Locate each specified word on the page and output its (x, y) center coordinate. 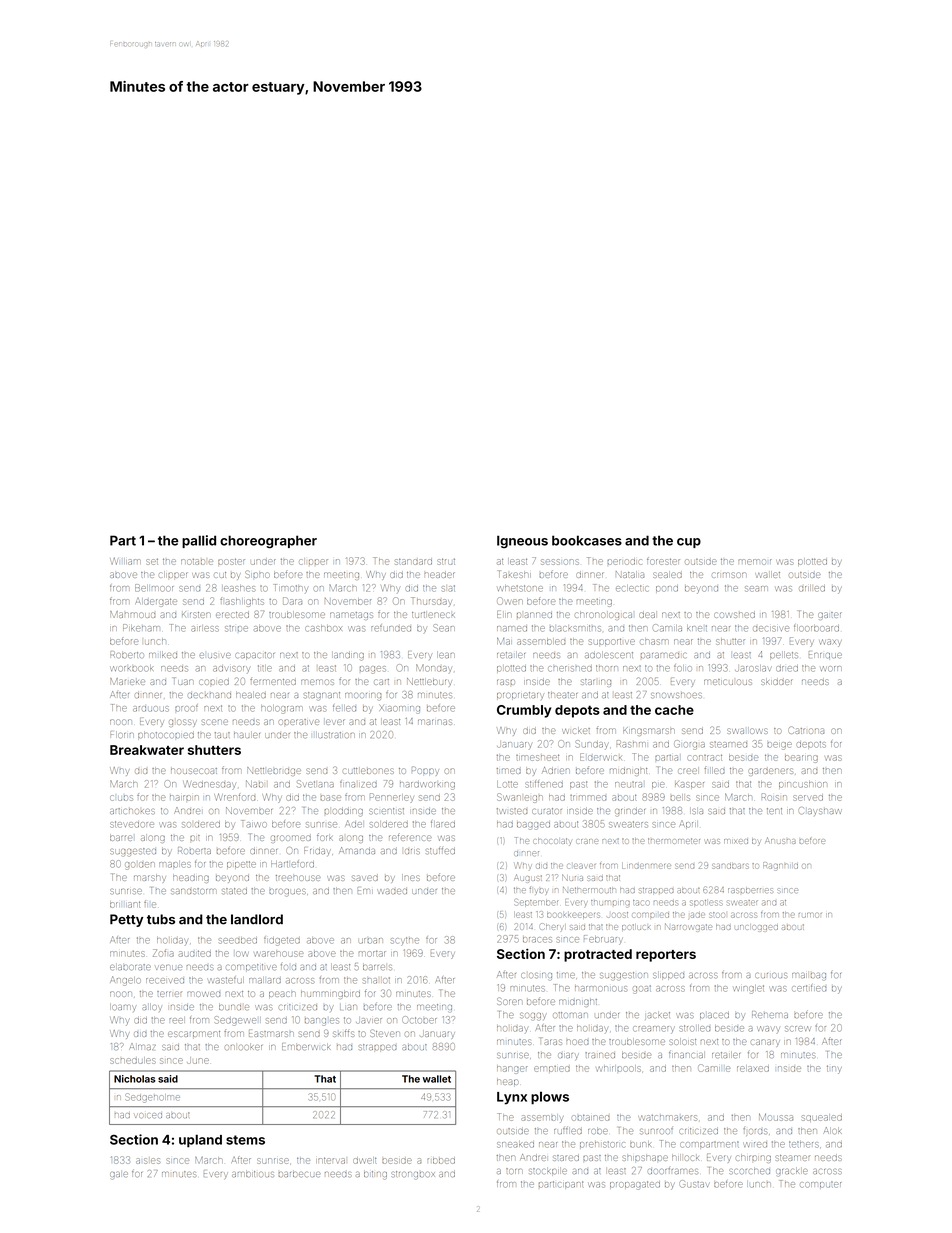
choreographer (268, 541)
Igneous (522, 541)
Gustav (694, 1184)
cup (689, 543)
